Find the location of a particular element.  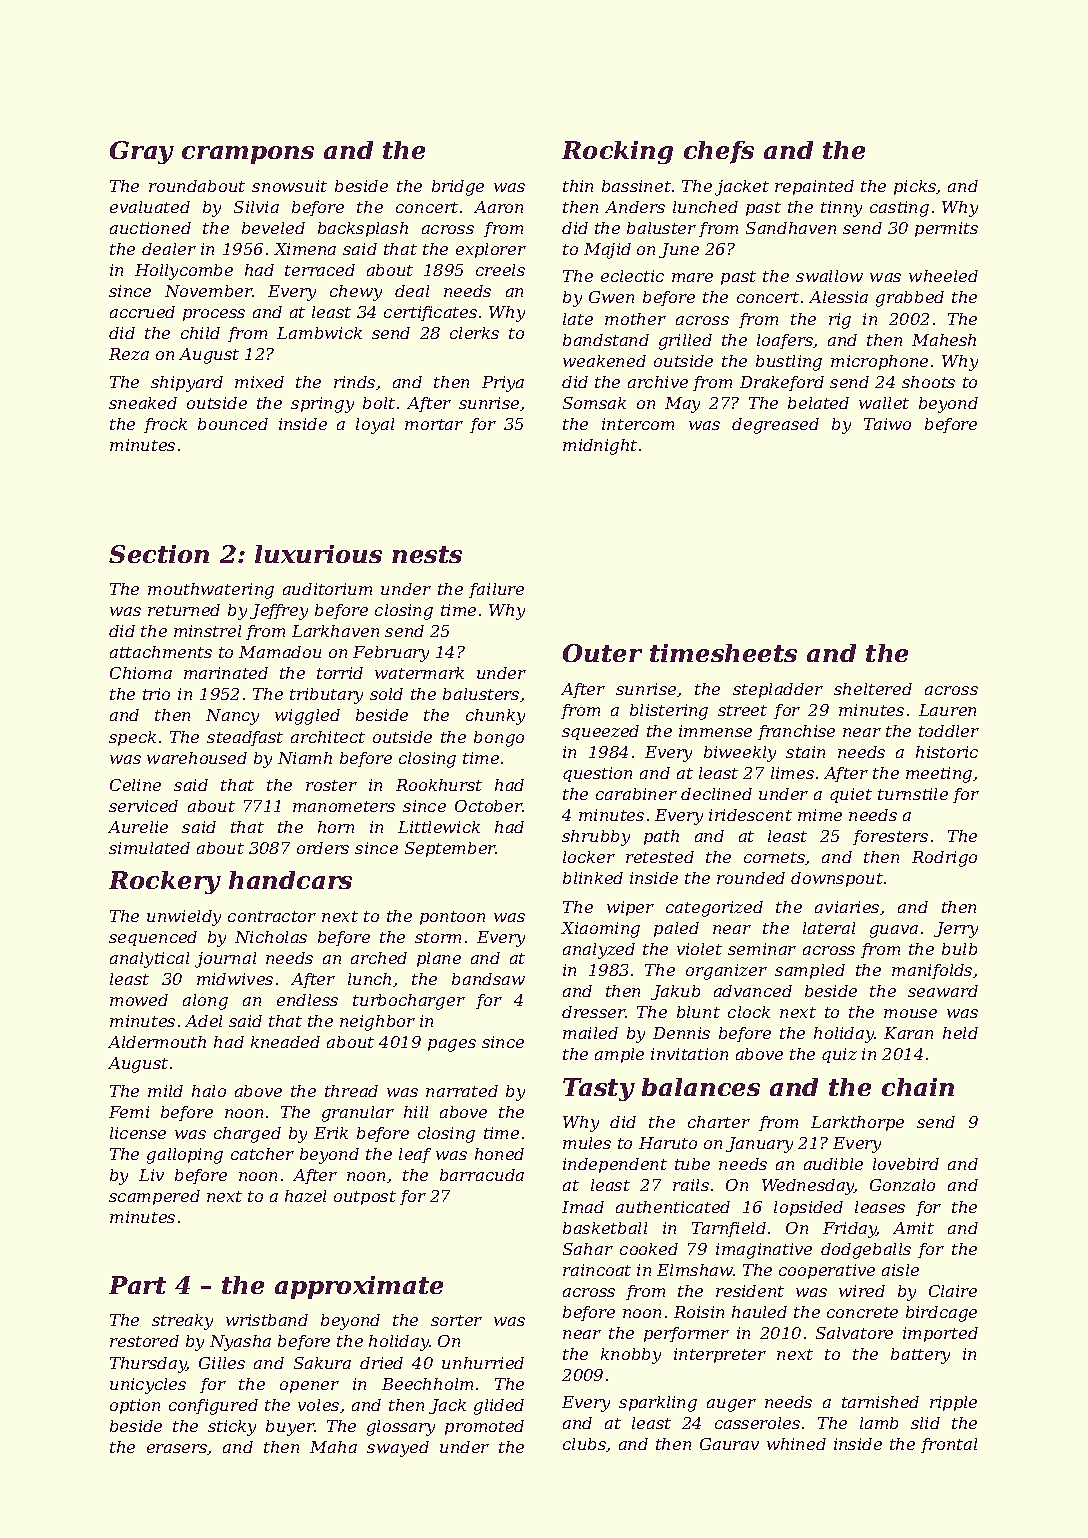

wristband is located at coordinates (267, 1320).
